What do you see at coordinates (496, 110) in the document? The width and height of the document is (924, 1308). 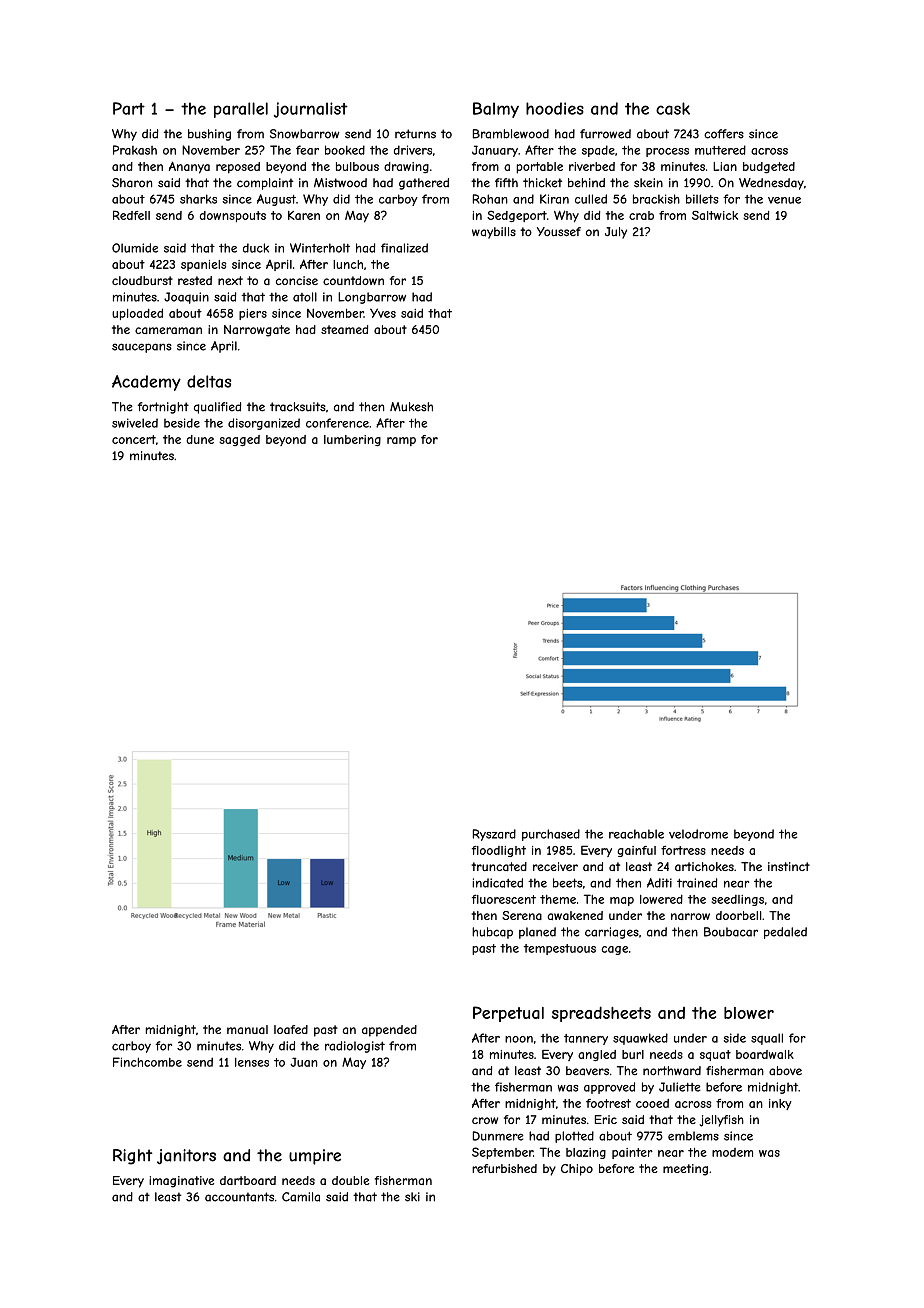 I see `Balmy` at bounding box center [496, 110].
